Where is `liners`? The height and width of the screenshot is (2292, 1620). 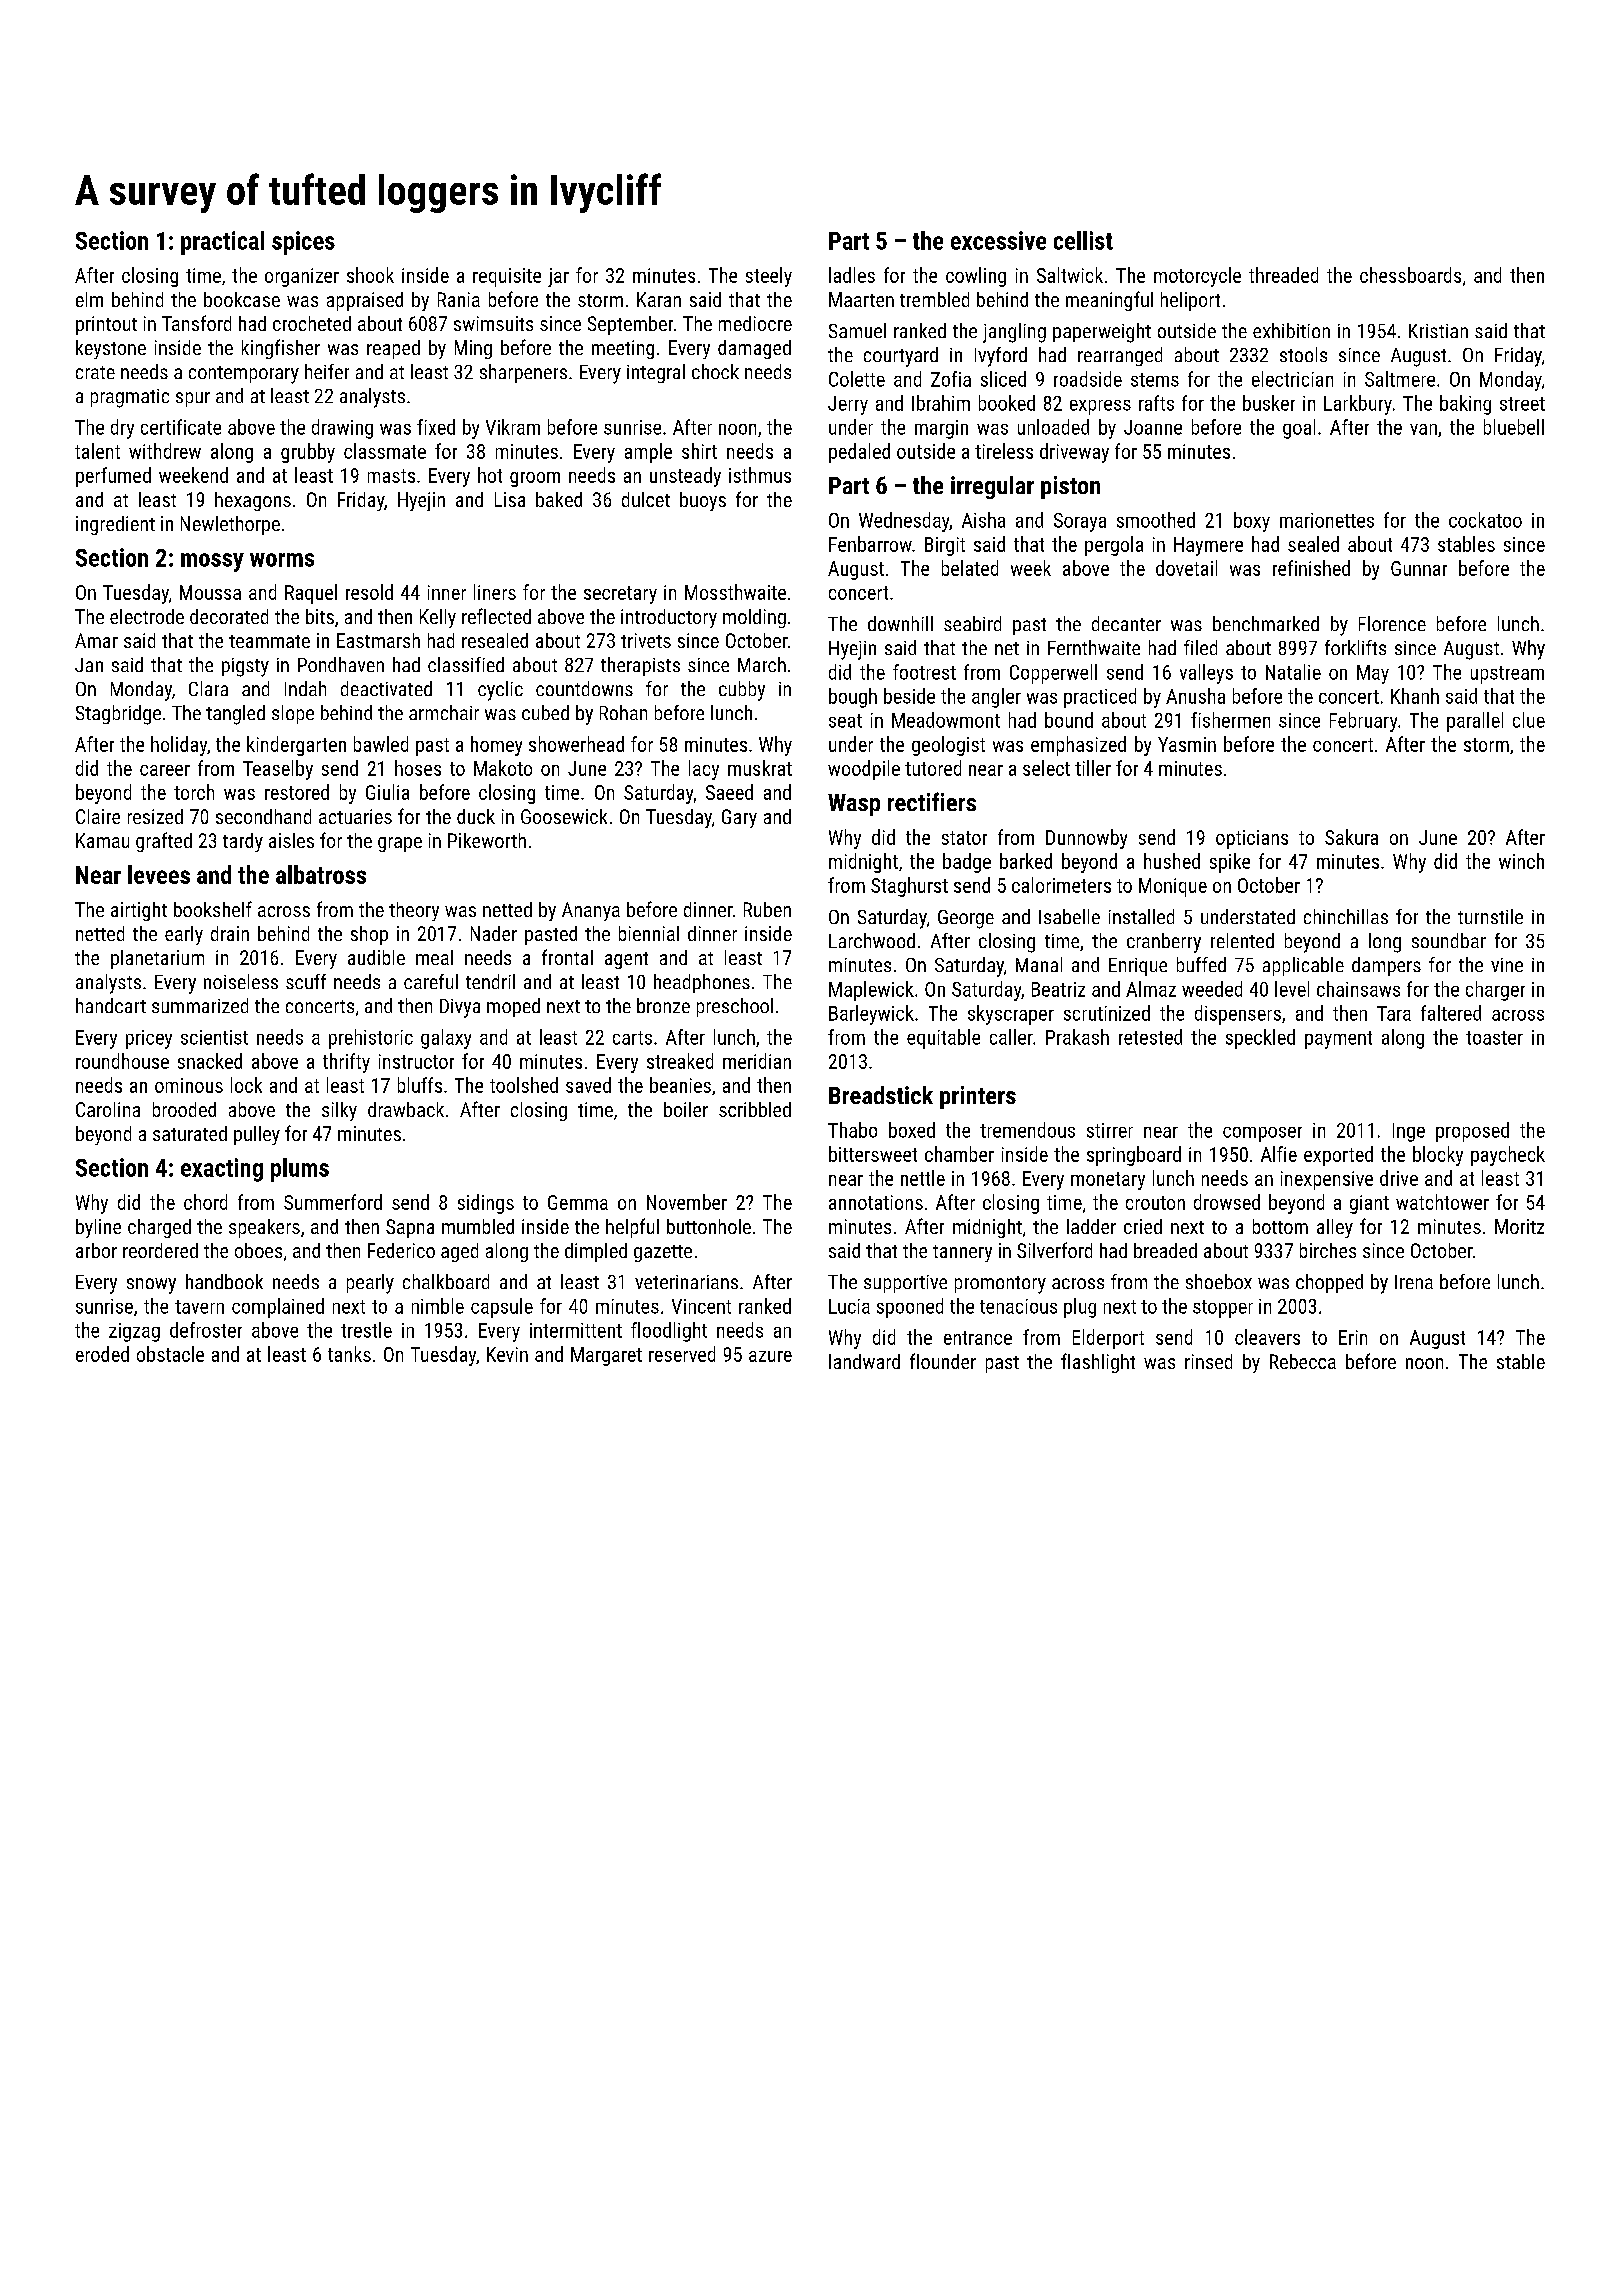 liners is located at coordinates (495, 592).
